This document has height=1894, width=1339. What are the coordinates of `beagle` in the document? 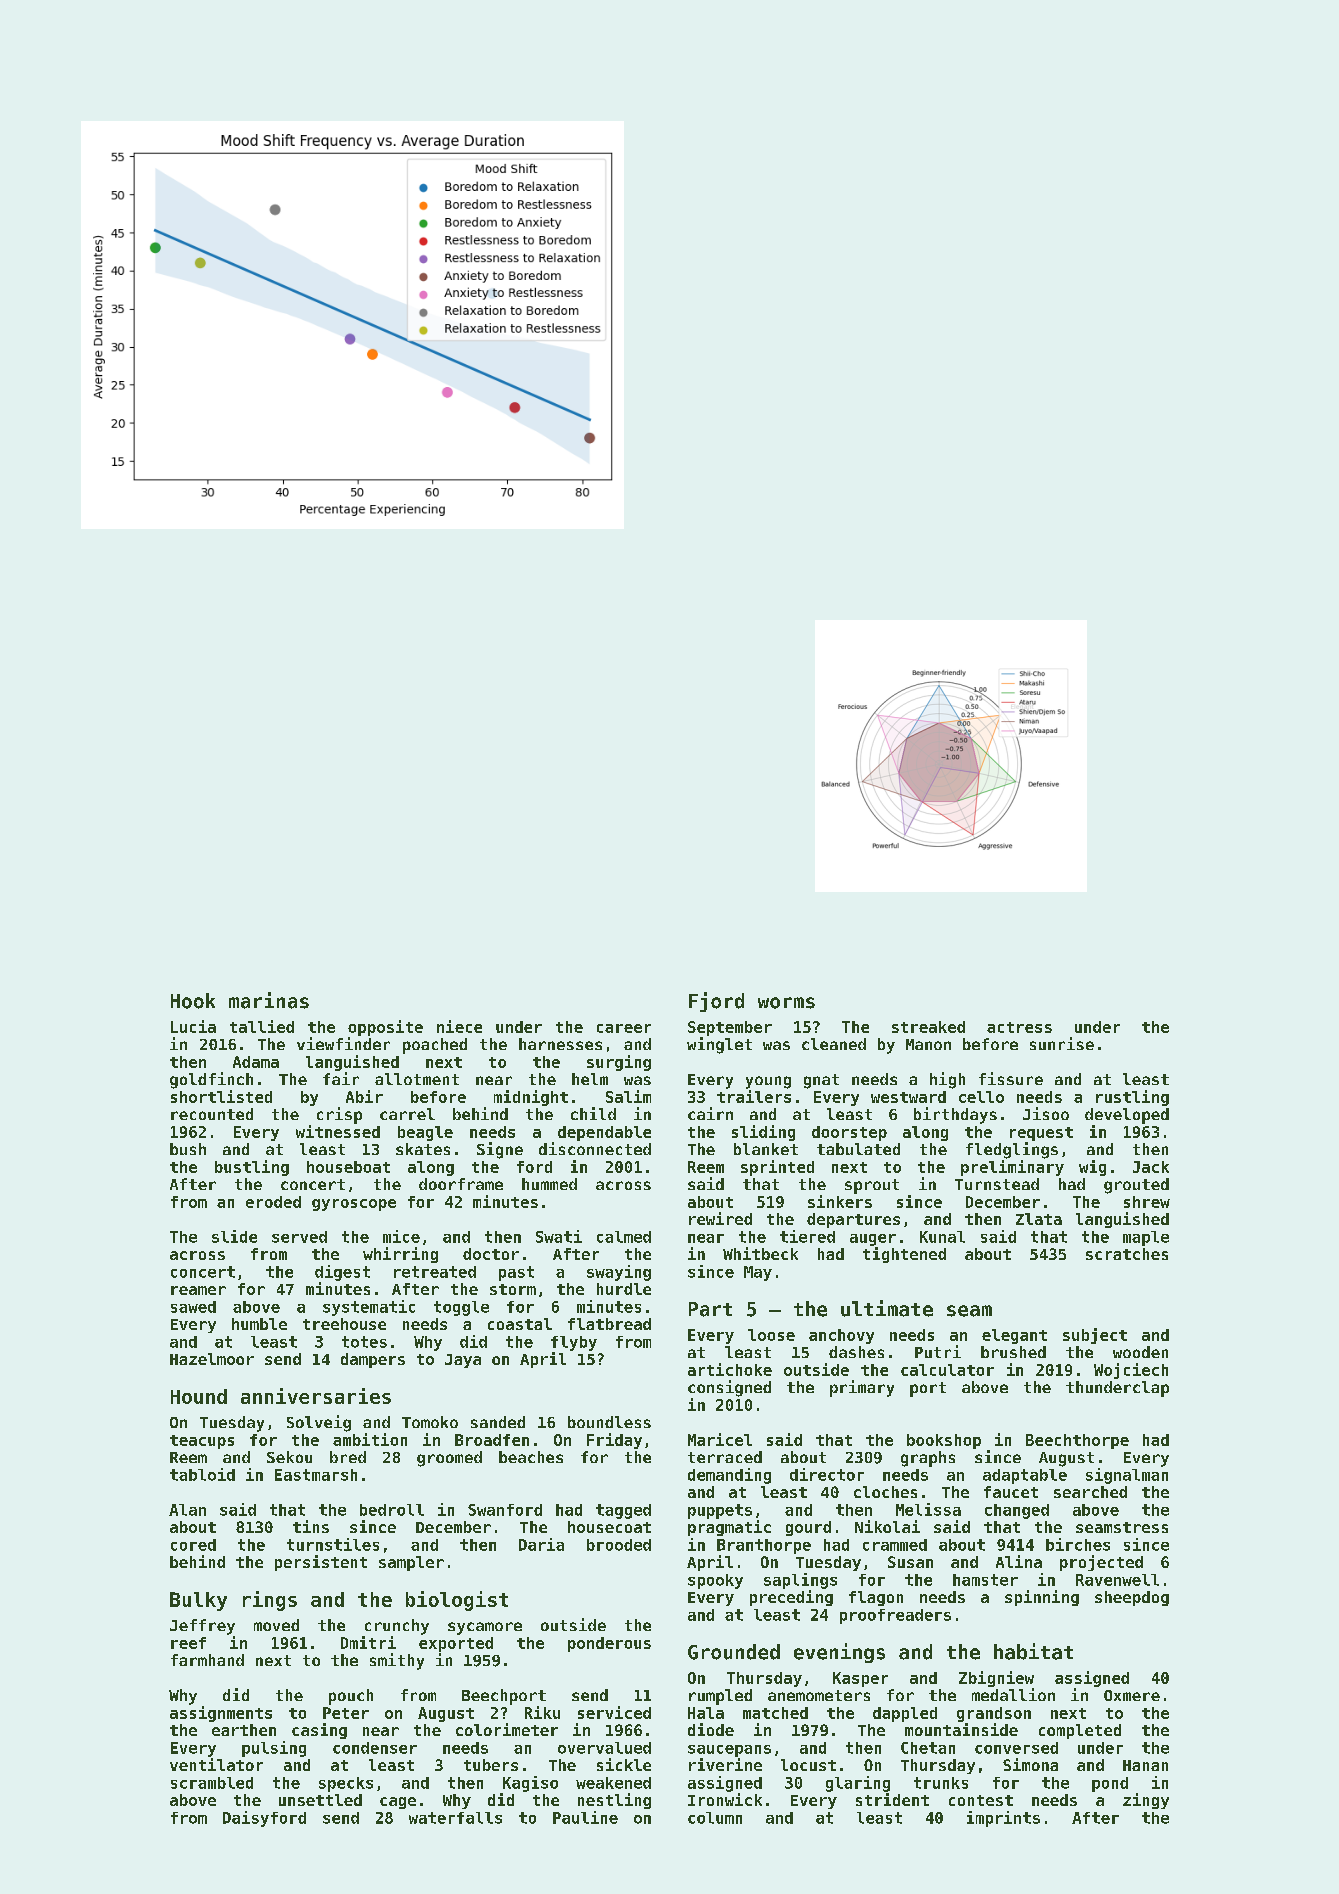 It's located at (425, 1133).
